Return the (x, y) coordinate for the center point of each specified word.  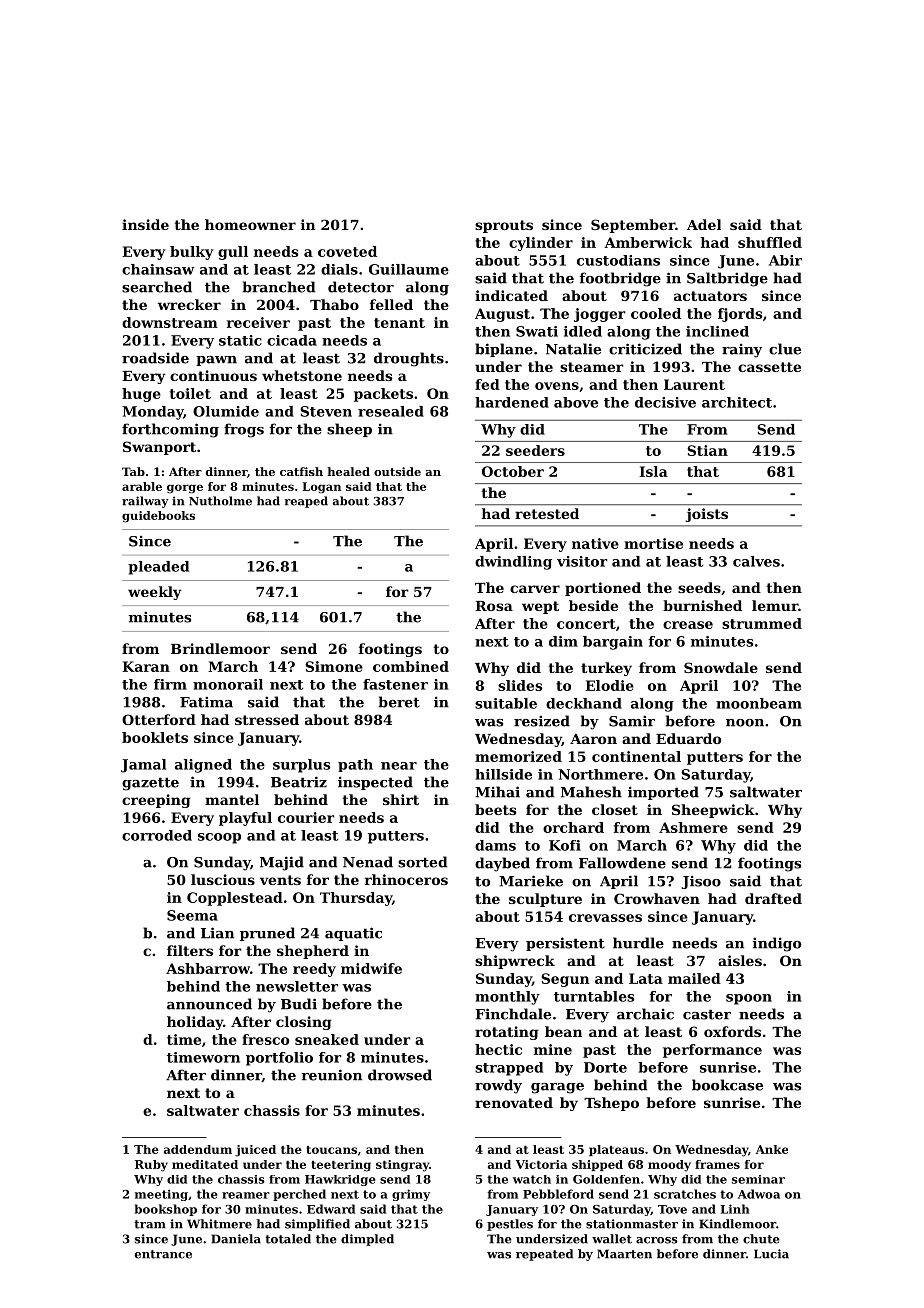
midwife (371, 968)
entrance (163, 1254)
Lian (217, 933)
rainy (742, 350)
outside (397, 471)
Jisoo (701, 882)
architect (737, 402)
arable (142, 486)
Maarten (624, 1254)
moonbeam (759, 703)
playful (245, 819)
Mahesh (591, 792)
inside (145, 224)
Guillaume (409, 269)
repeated (544, 1255)
